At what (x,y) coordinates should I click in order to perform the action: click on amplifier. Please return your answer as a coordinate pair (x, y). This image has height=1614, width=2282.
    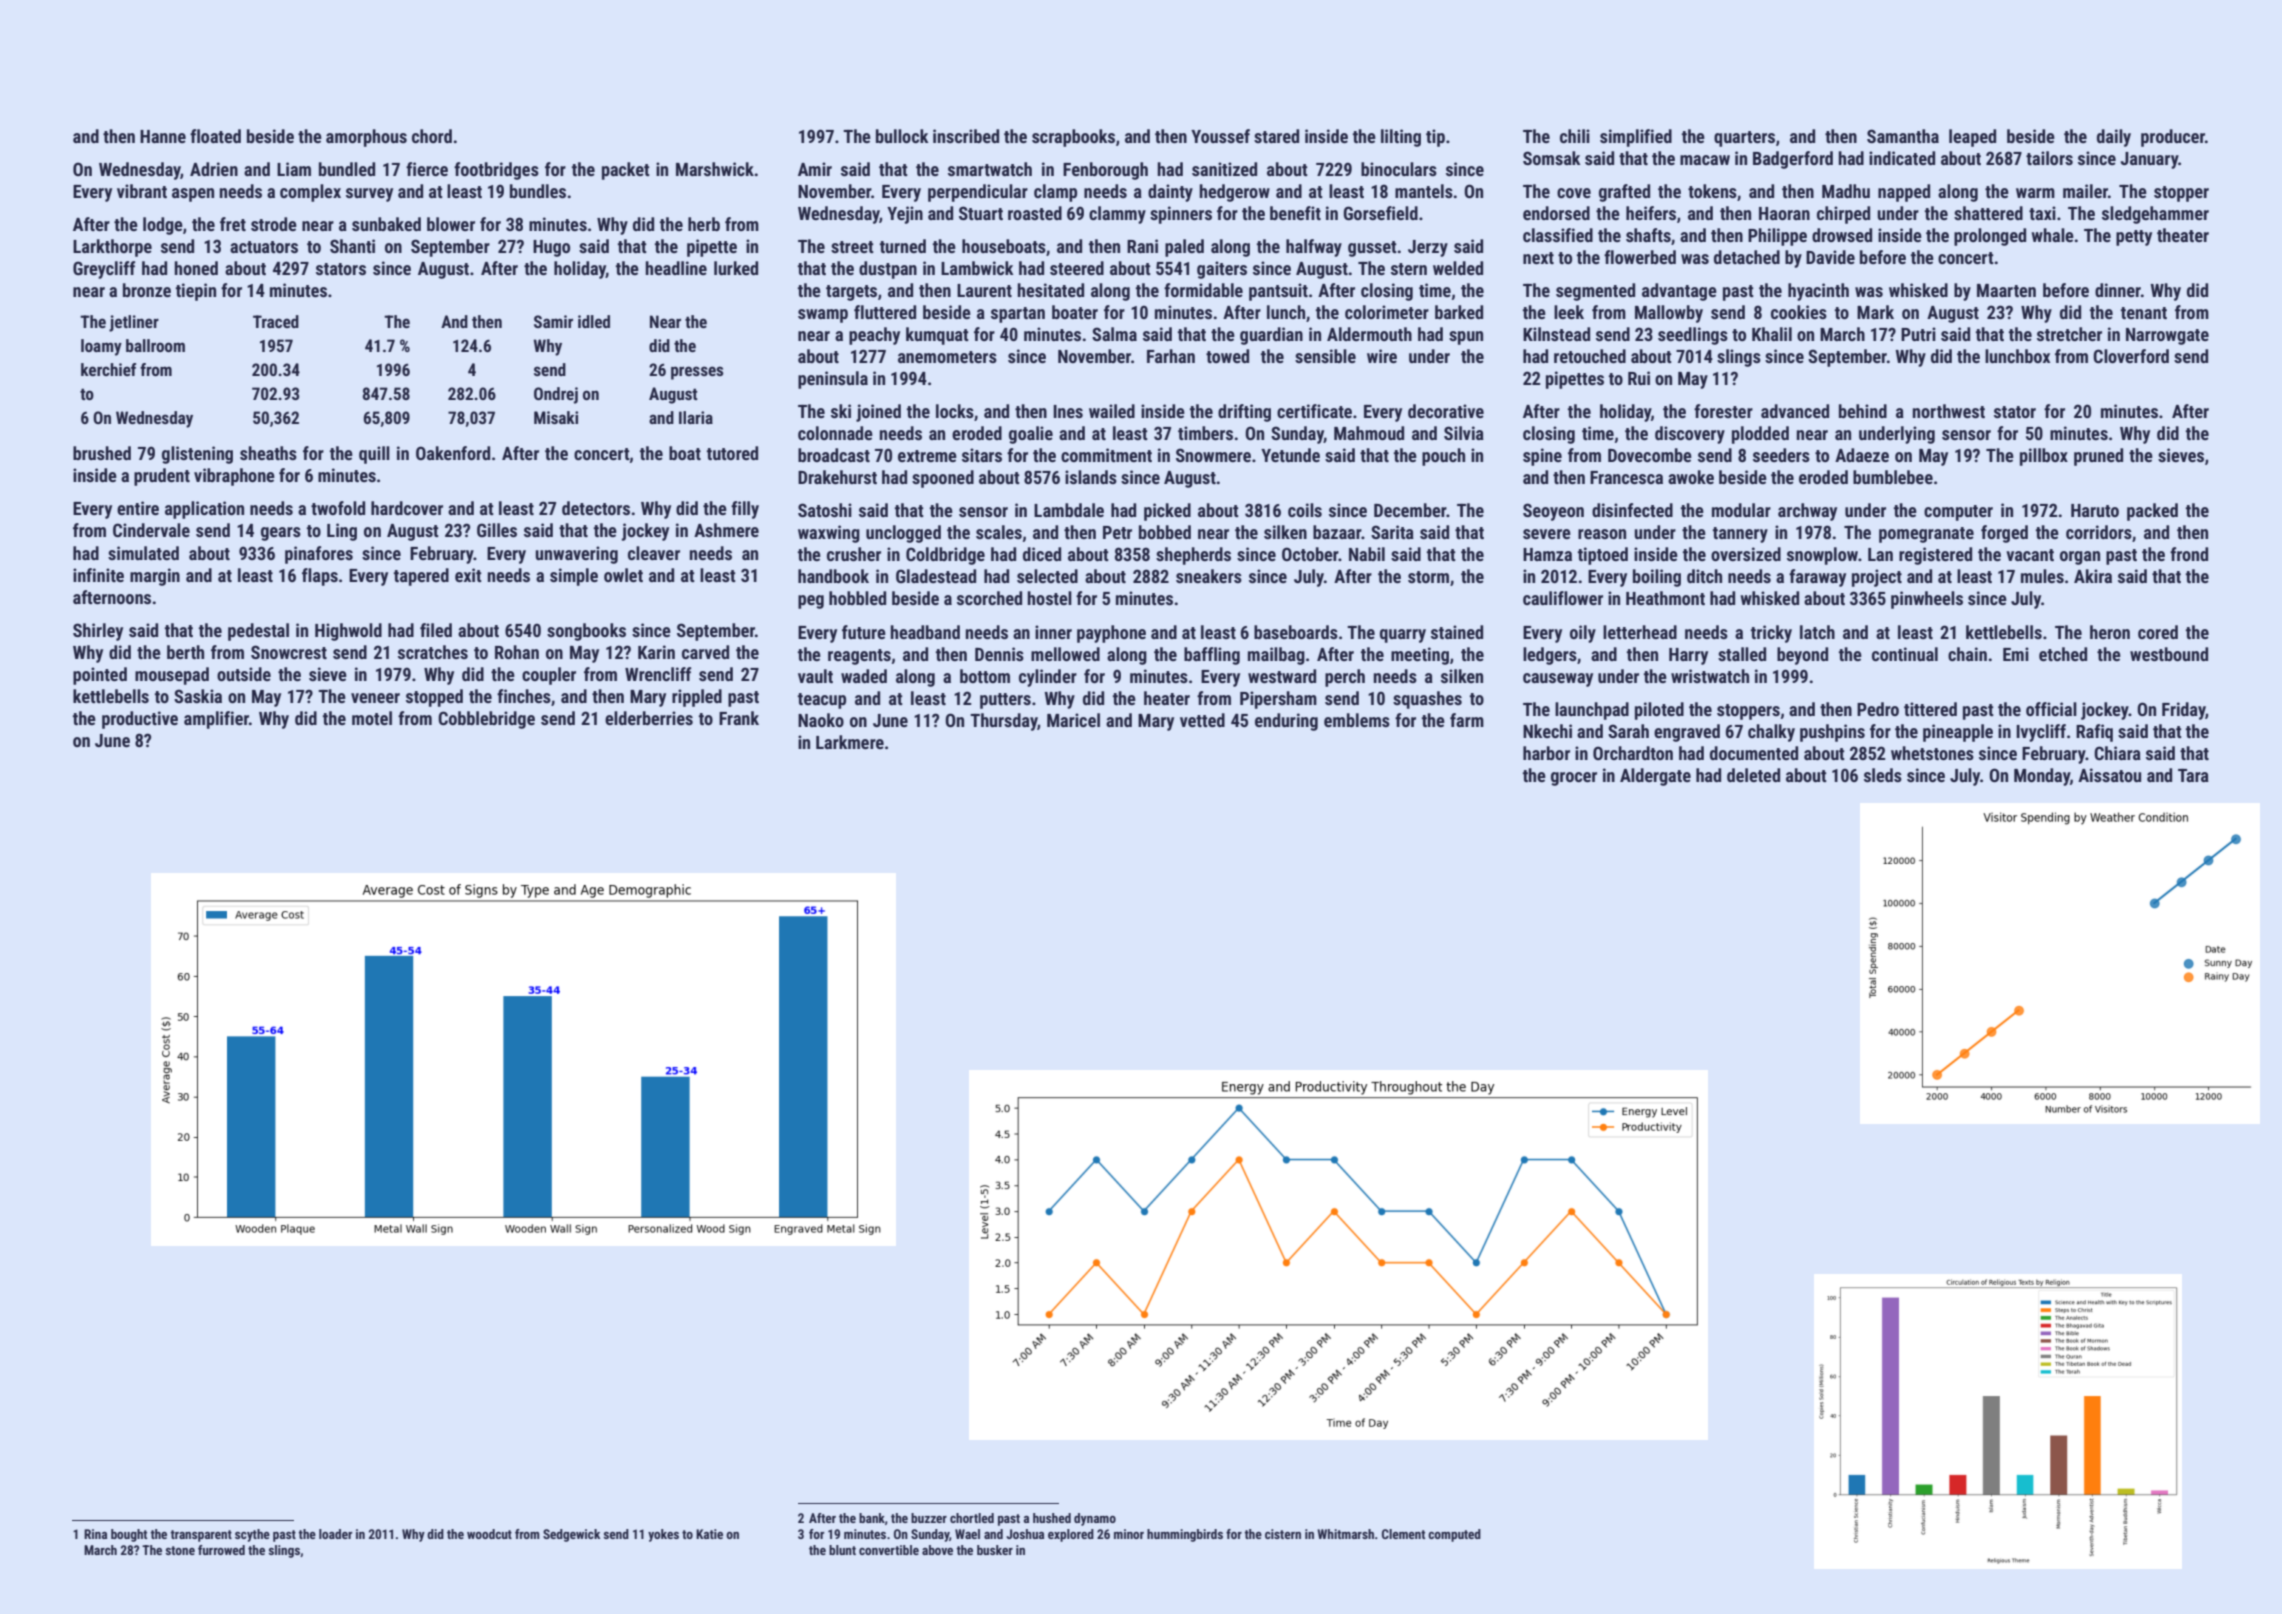
    Looking at the image, I should click on (216, 720).
